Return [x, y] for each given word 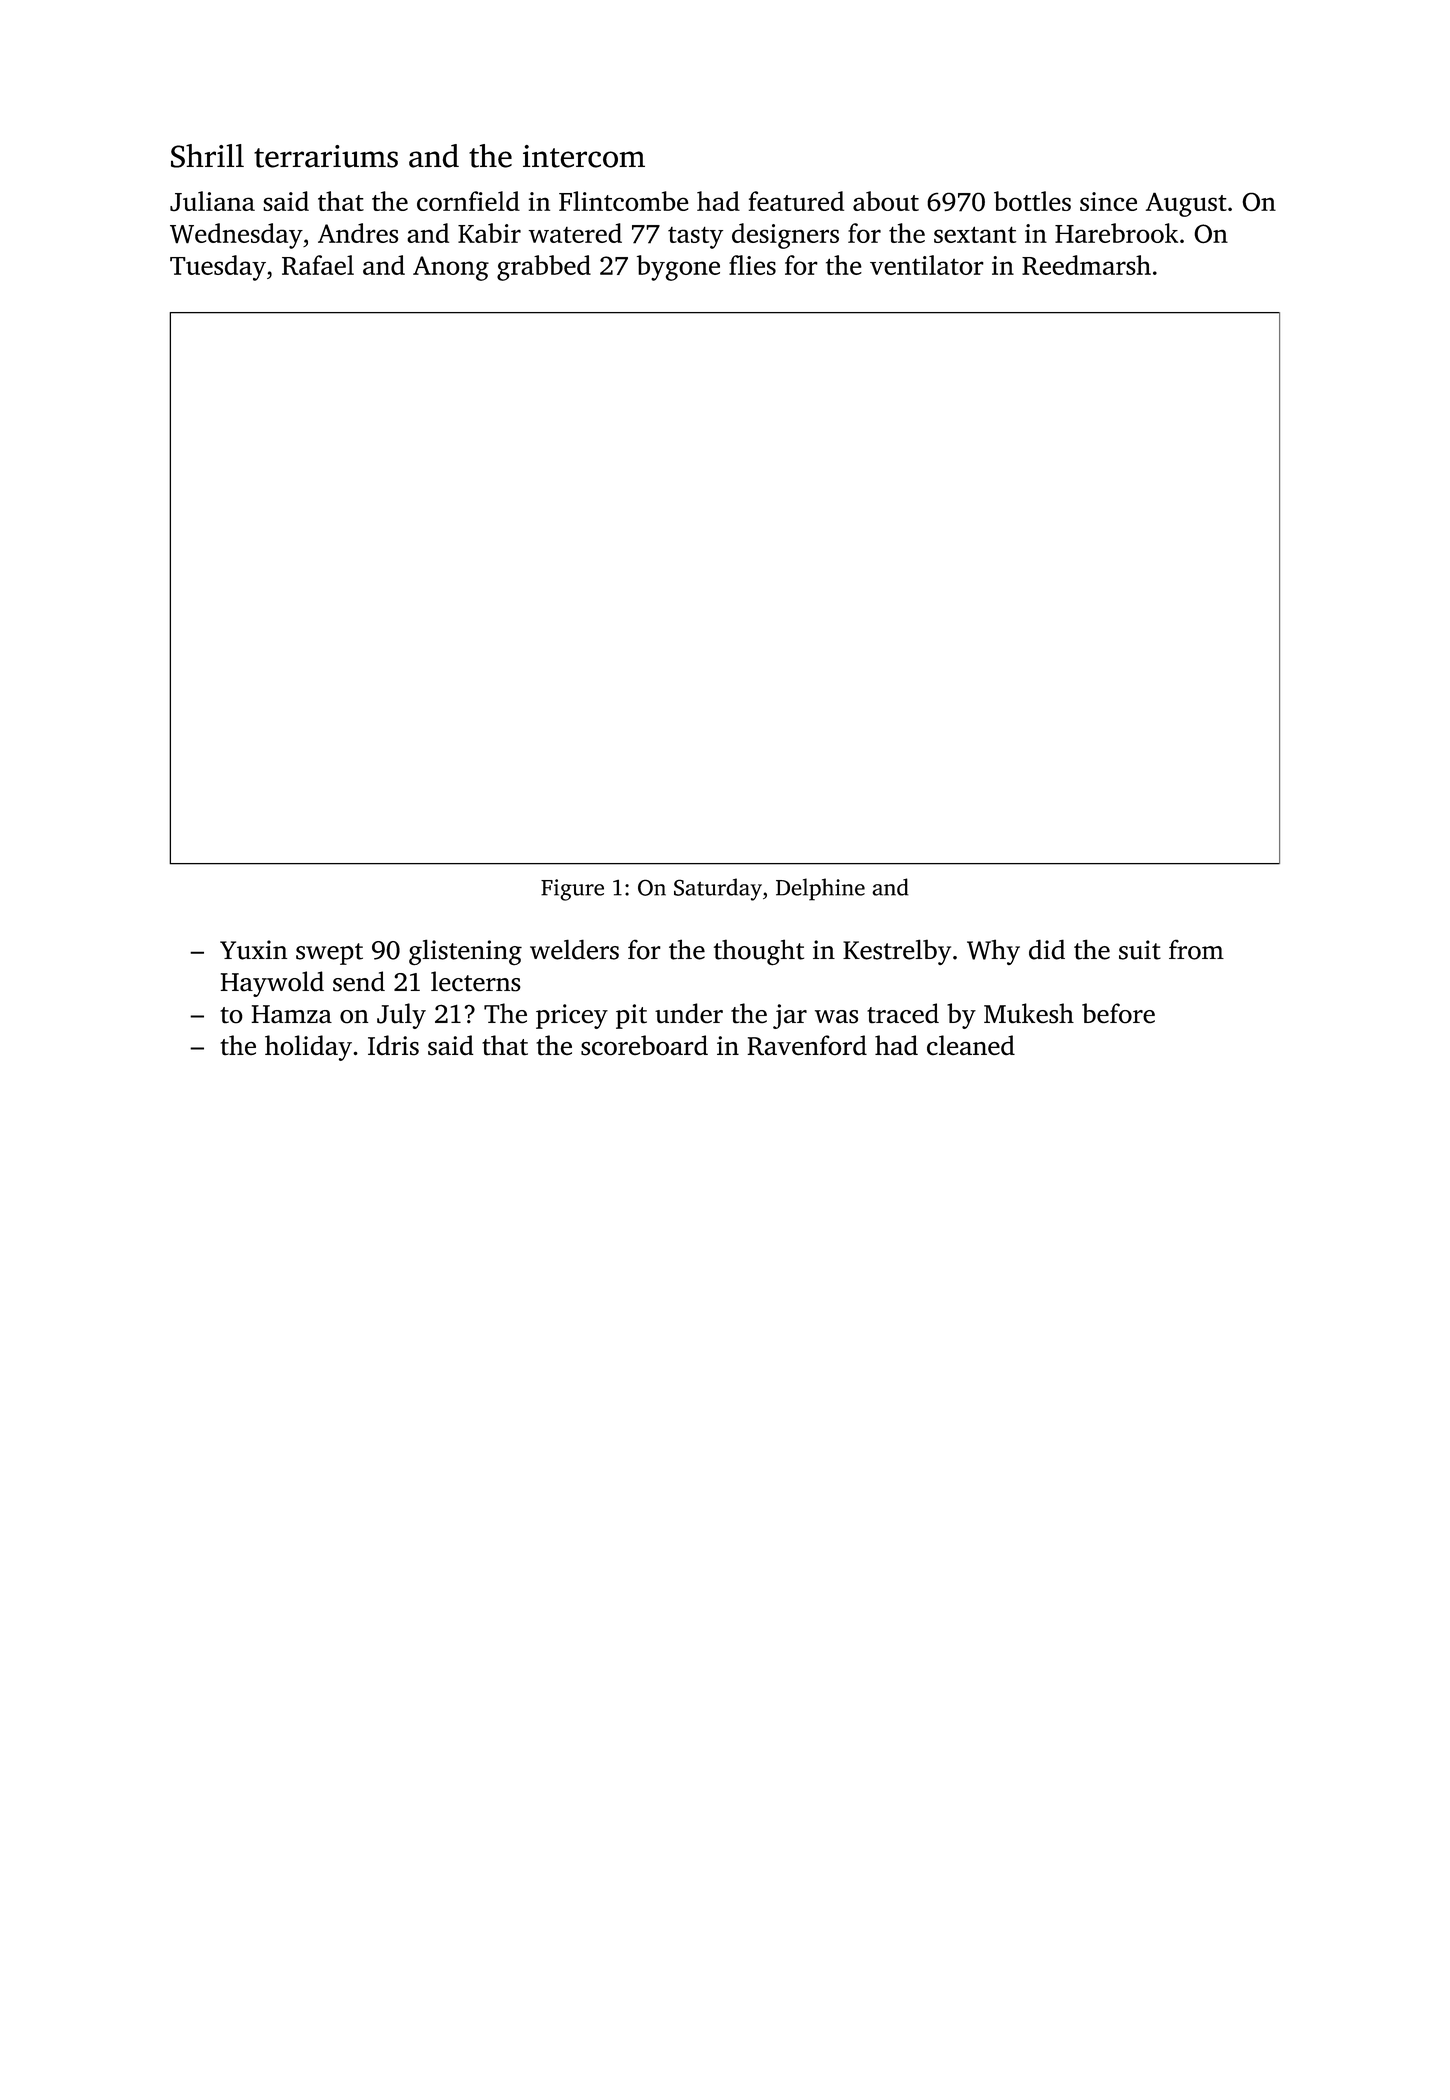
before [1118, 1013]
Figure [572, 890]
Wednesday [236, 236]
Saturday [718, 889]
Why [993, 952]
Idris [393, 1045]
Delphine [820, 889]
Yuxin [253, 950]
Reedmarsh [1086, 265]
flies [752, 265]
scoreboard [644, 1045]
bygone [678, 268]
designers [785, 236]
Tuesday [218, 268]
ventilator [927, 265]
